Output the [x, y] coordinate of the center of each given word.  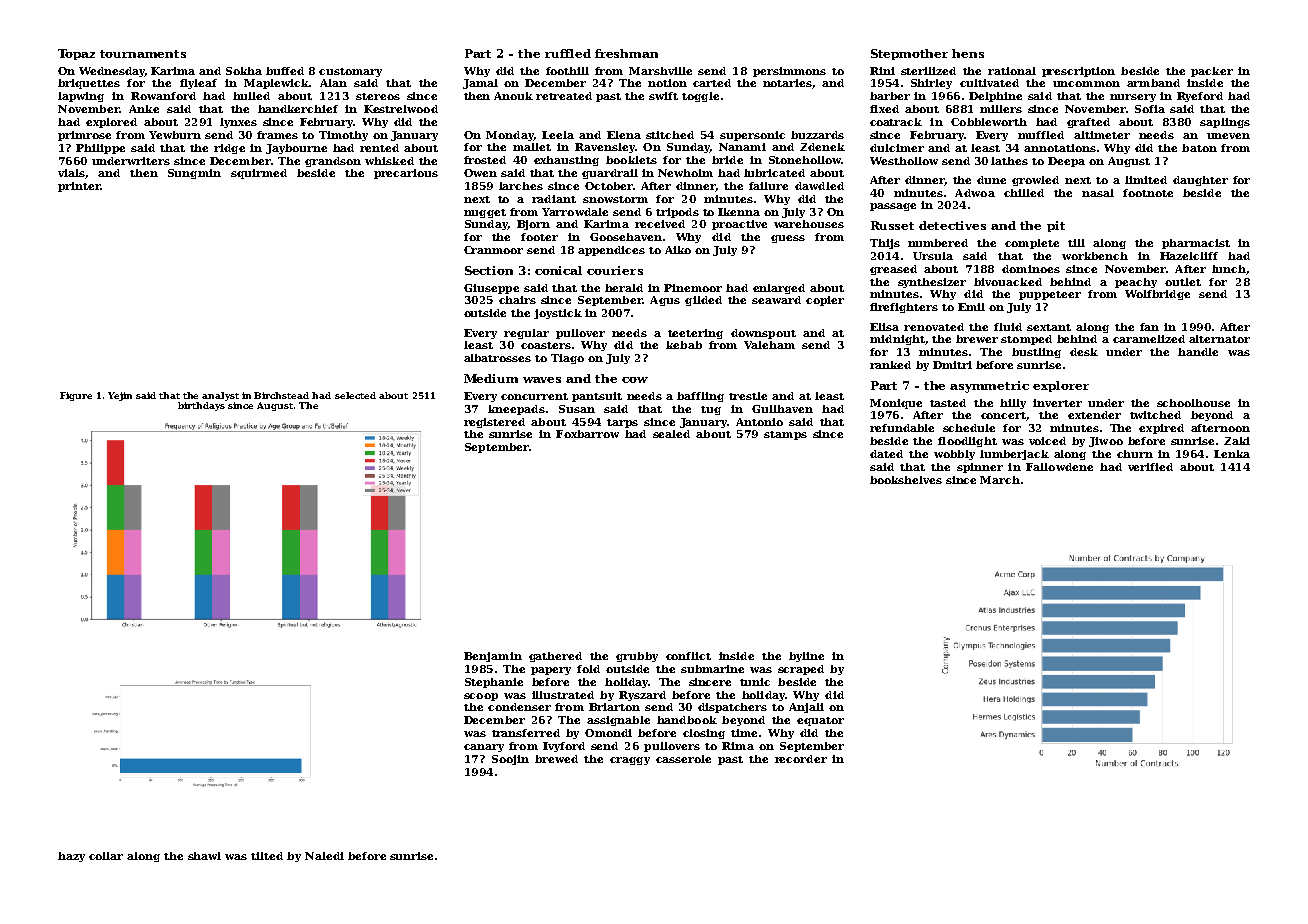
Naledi [324, 856]
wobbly [954, 455]
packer [1212, 72]
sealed [671, 434]
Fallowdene [1059, 467]
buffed [285, 71]
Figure [76, 396]
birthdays [201, 406]
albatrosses [497, 358]
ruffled [568, 53]
